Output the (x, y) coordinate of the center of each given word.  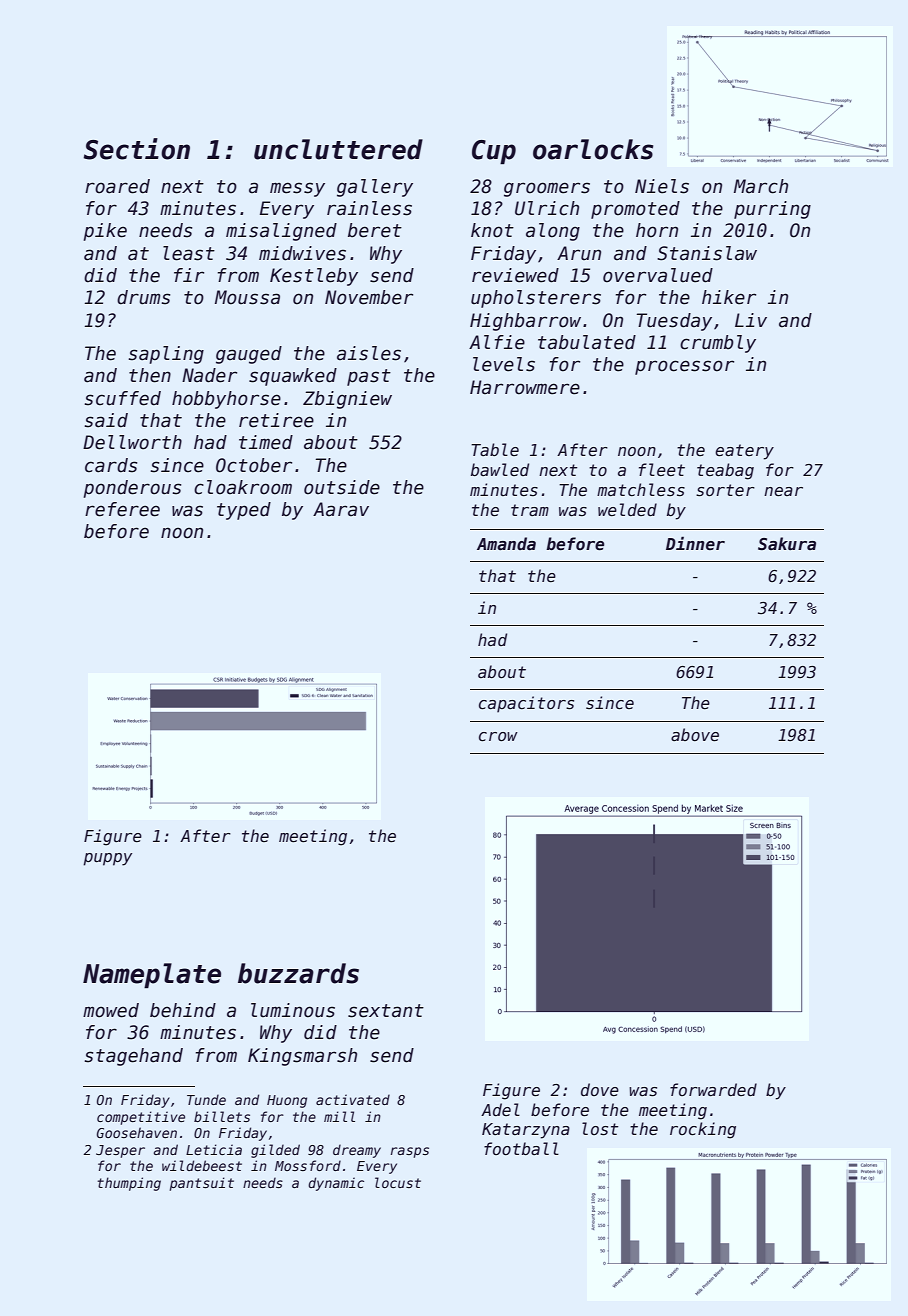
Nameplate (152, 975)
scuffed (122, 398)
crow (498, 737)
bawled (500, 469)
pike (105, 232)
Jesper (120, 1151)
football (521, 1148)
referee (122, 509)
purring (772, 210)
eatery (744, 452)
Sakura (787, 543)
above (695, 734)
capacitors (526, 704)
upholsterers (536, 299)
